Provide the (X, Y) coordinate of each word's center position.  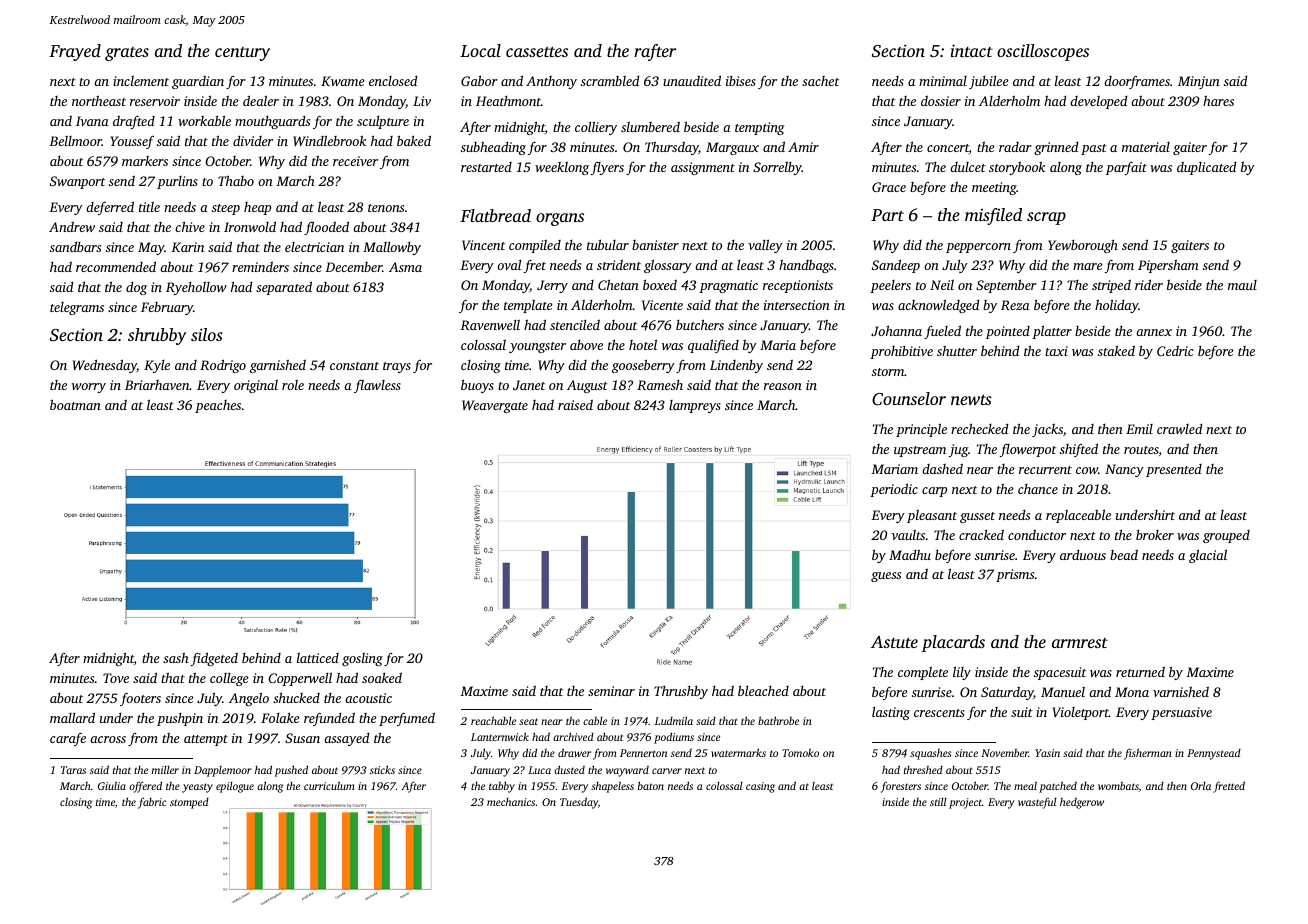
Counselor (909, 399)
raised (575, 405)
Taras (73, 770)
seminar (611, 691)
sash (176, 657)
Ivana (92, 121)
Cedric (1175, 351)
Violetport (1081, 713)
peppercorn (978, 248)
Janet (529, 385)
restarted (486, 167)
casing (760, 787)
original (256, 386)
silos (207, 334)
